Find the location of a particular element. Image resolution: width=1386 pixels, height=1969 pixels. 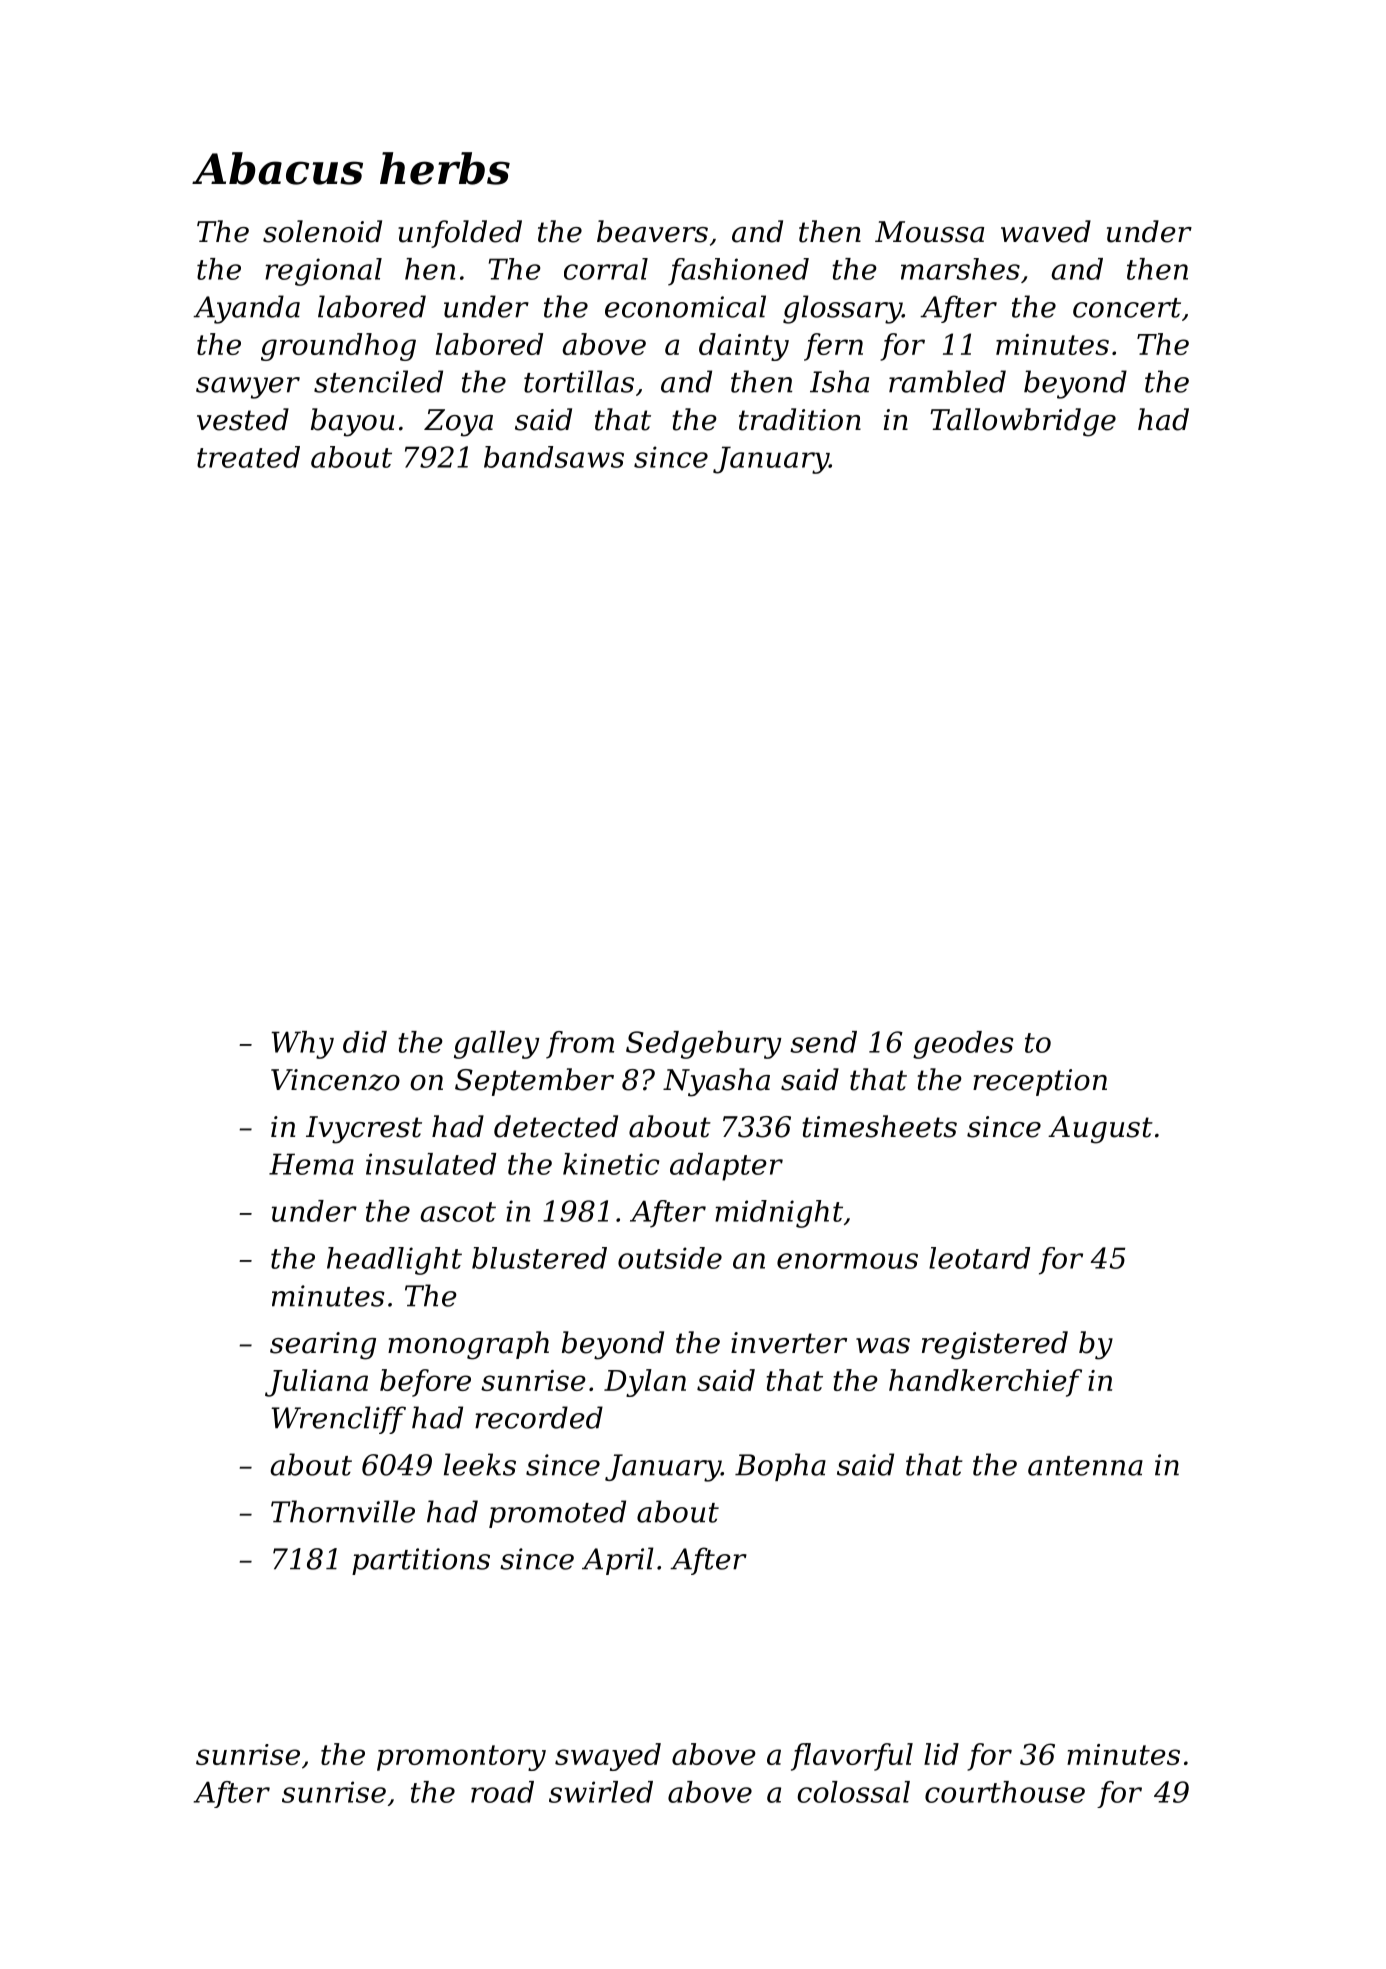

Vincenzo is located at coordinates (335, 1080).
